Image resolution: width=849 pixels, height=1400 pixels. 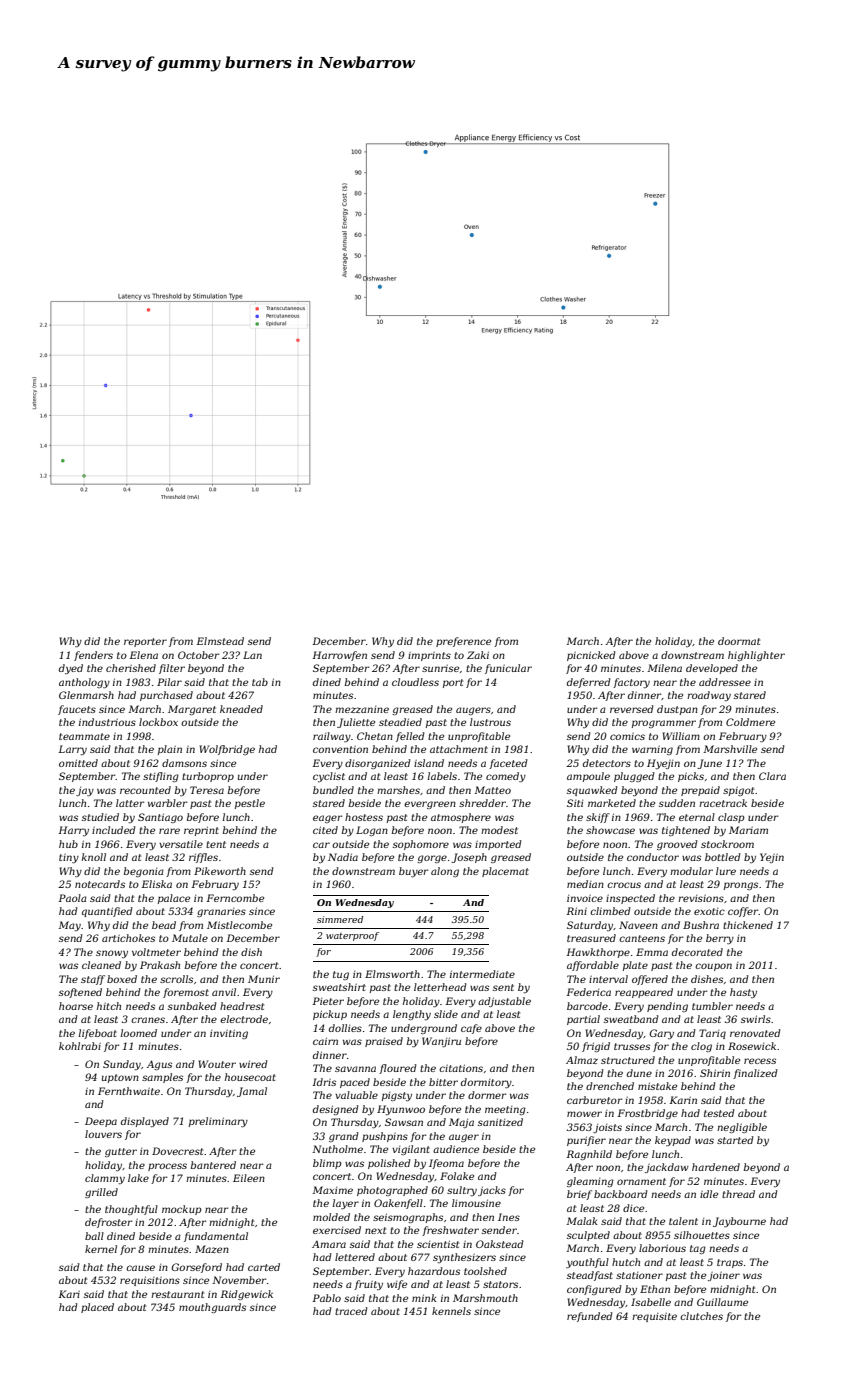 I want to click on laborious, so click(x=662, y=1248).
